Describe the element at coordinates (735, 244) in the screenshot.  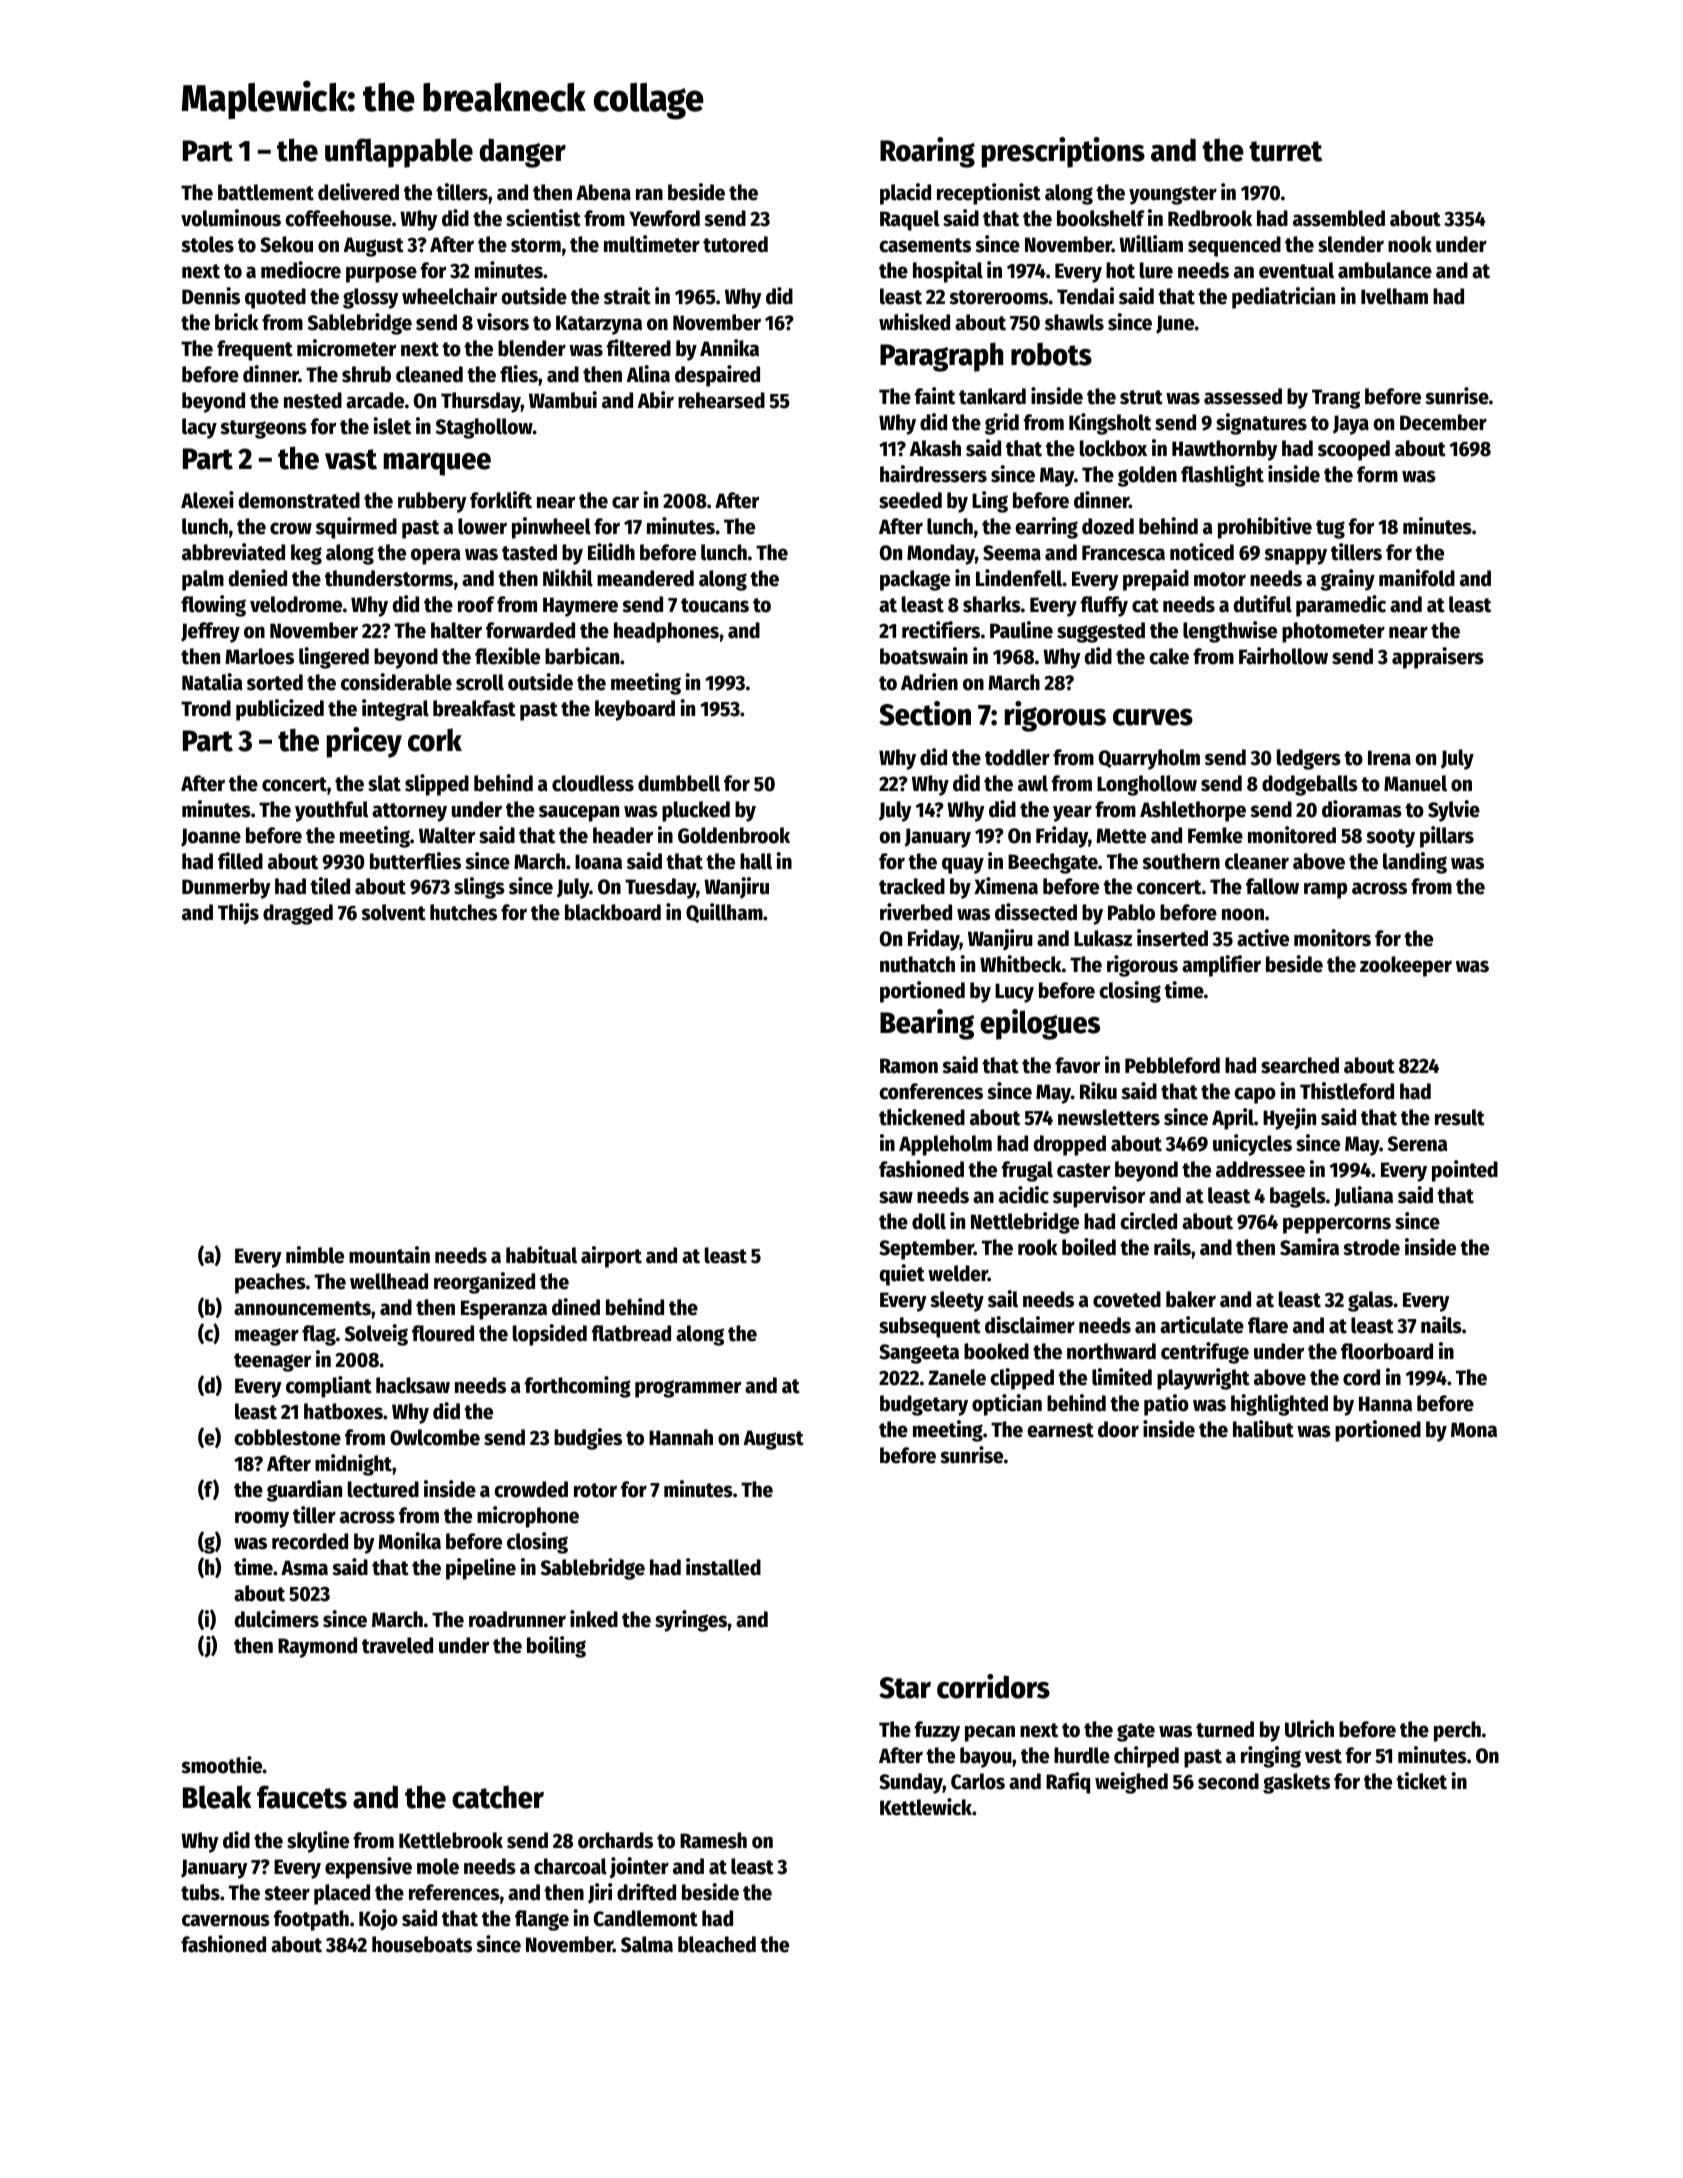
I see `tutored` at that location.
